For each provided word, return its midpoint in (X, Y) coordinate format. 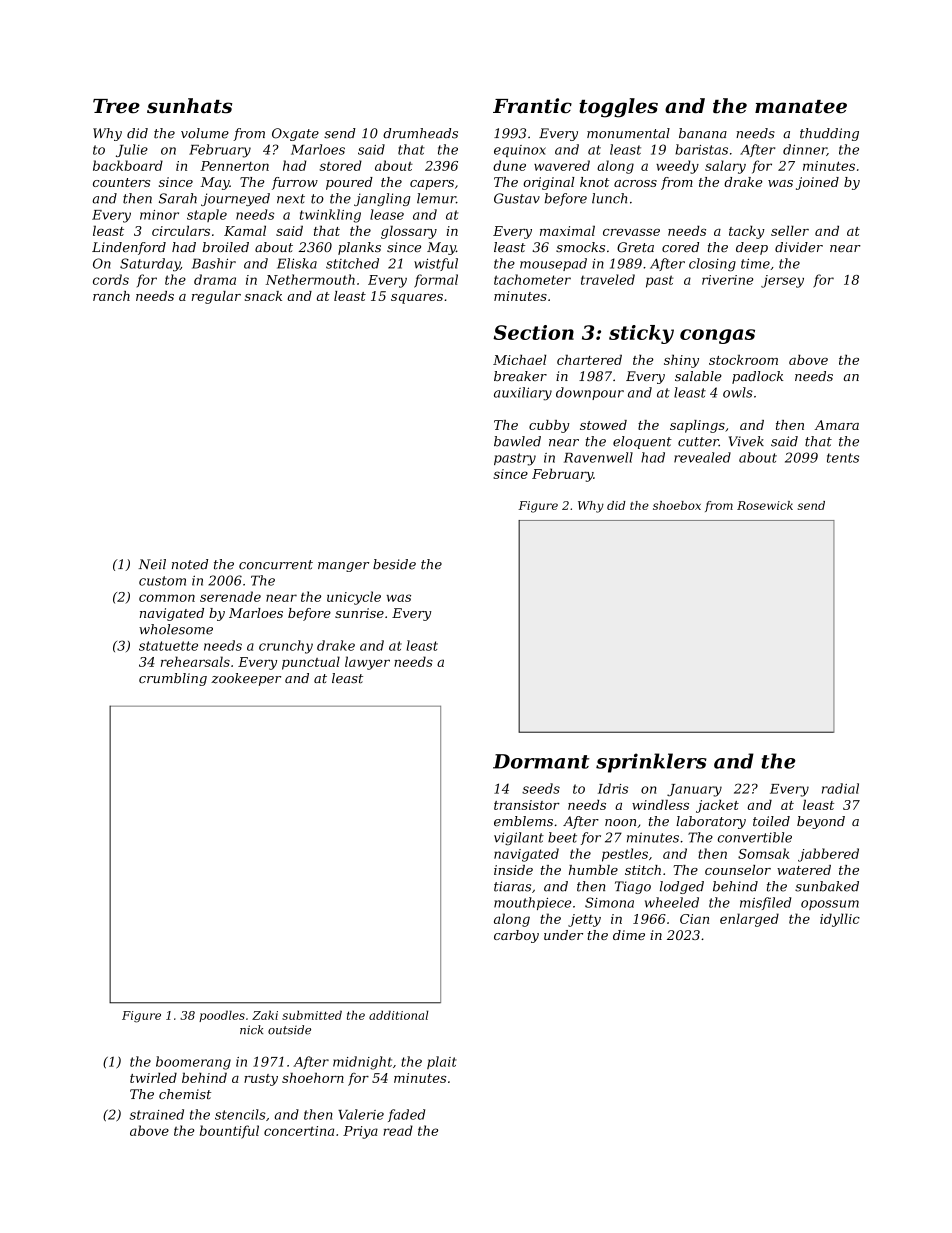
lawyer (367, 663)
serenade (230, 596)
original (549, 183)
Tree (116, 106)
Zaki (265, 1015)
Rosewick (765, 505)
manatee (801, 107)
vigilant (519, 838)
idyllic (840, 920)
